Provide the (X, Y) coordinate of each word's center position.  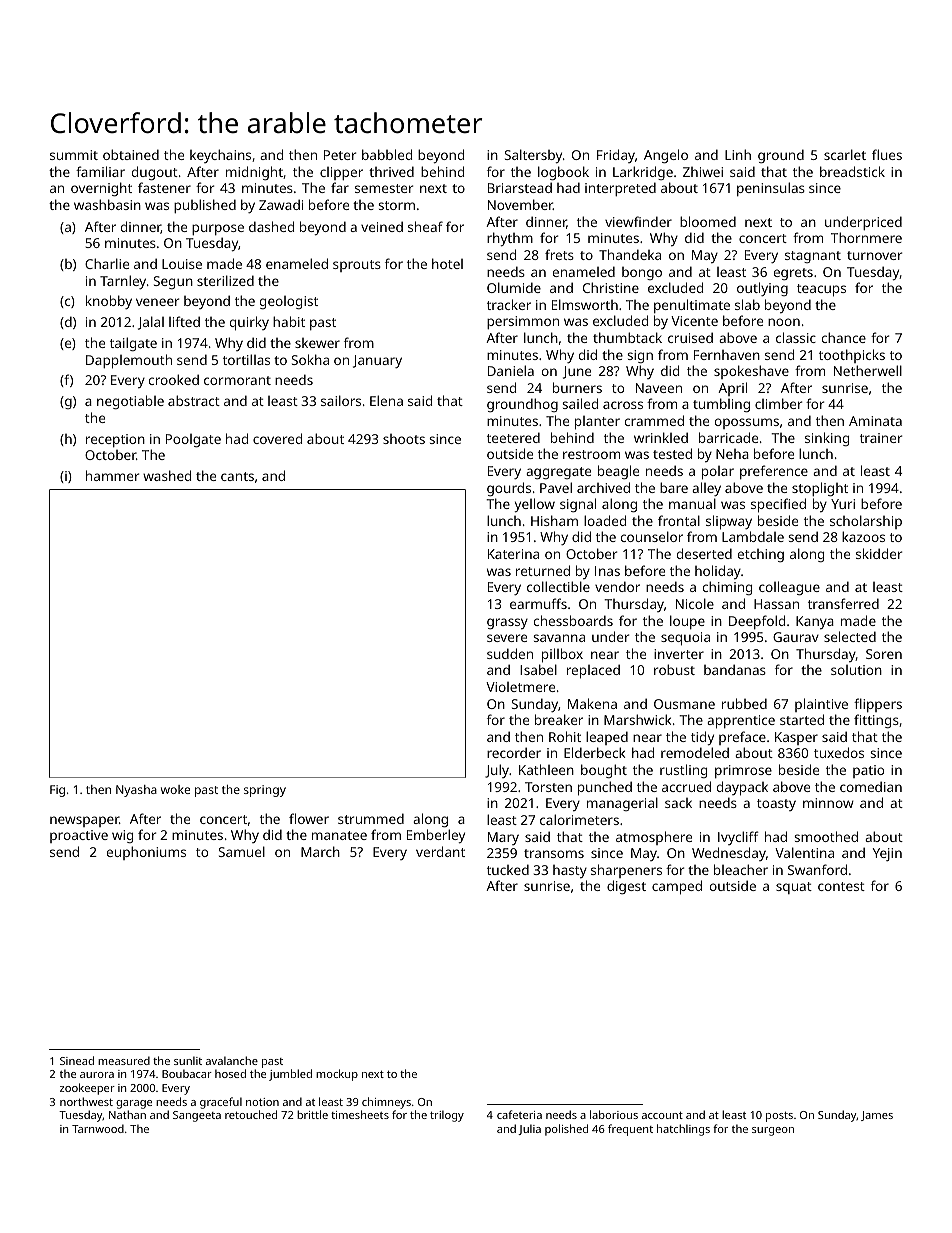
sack (678, 803)
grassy (507, 623)
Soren (884, 654)
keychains (220, 156)
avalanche (232, 1060)
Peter (340, 155)
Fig (57, 791)
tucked (508, 869)
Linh (738, 154)
